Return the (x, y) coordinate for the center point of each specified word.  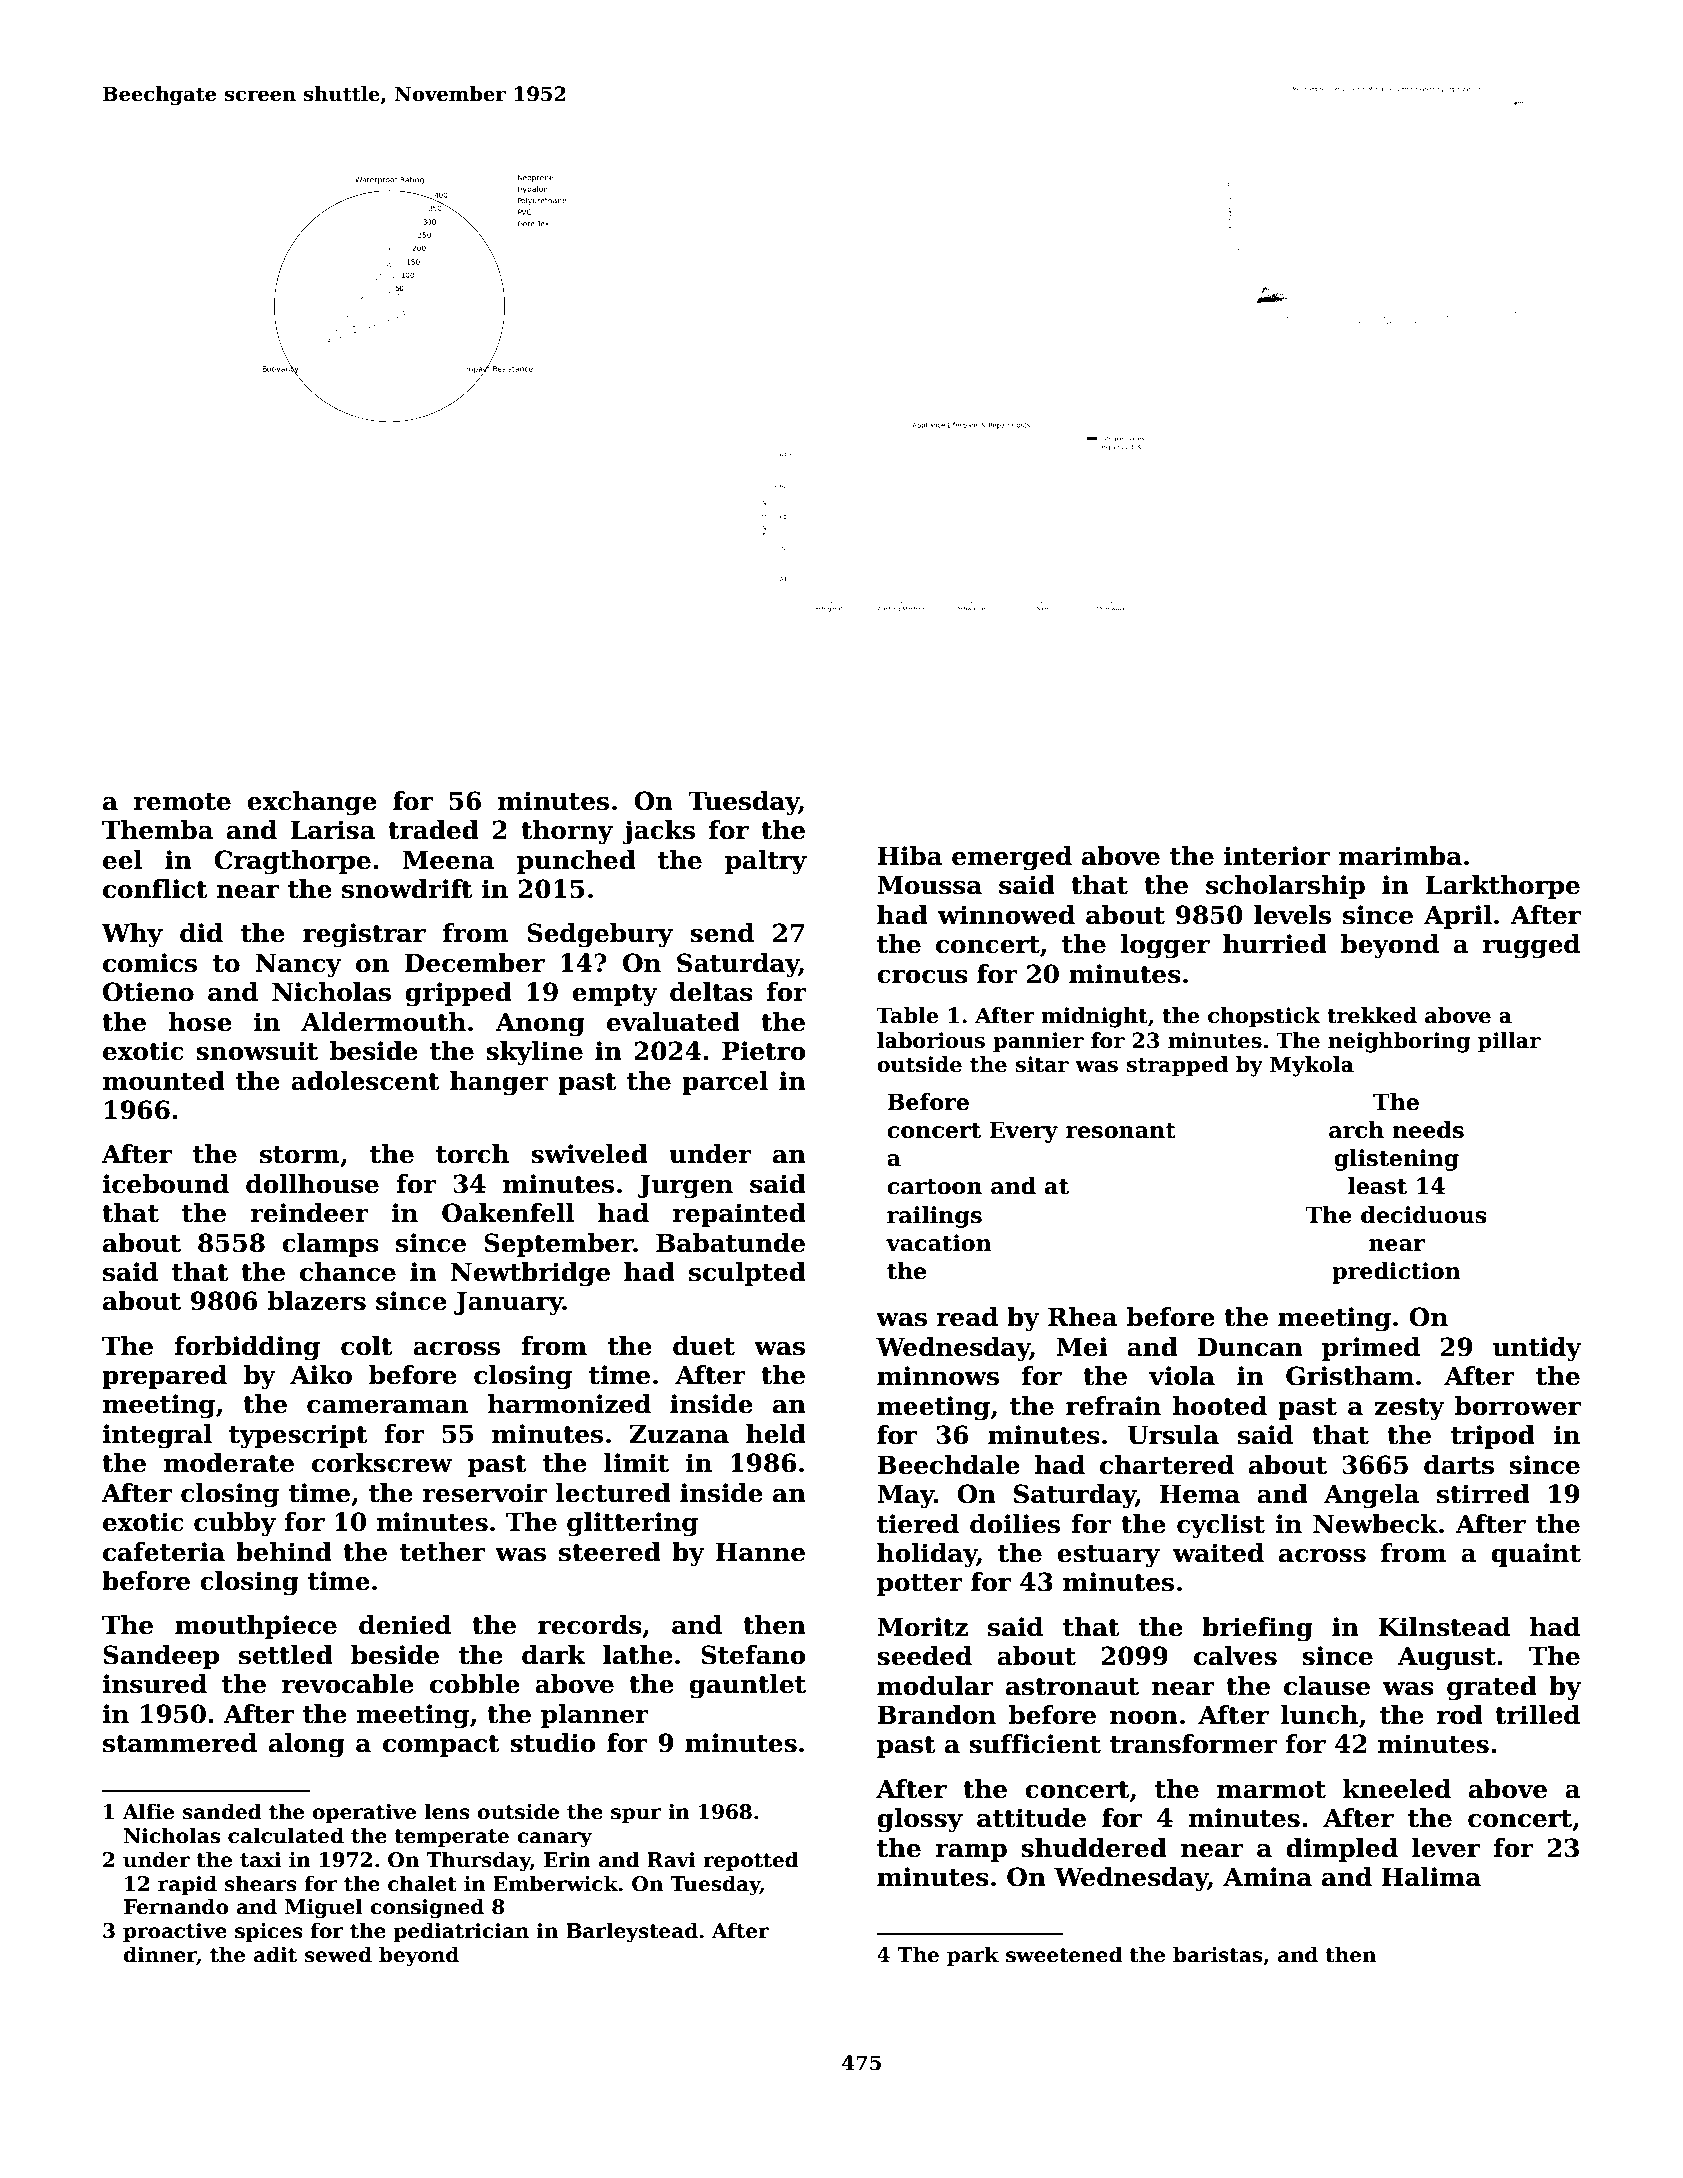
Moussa (929, 885)
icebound (165, 1184)
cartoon (934, 1187)
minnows (938, 1376)
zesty (1410, 1409)
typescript (298, 1436)
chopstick (1264, 1017)
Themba (157, 830)
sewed (338, 1954)
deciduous (1424, 1215)
